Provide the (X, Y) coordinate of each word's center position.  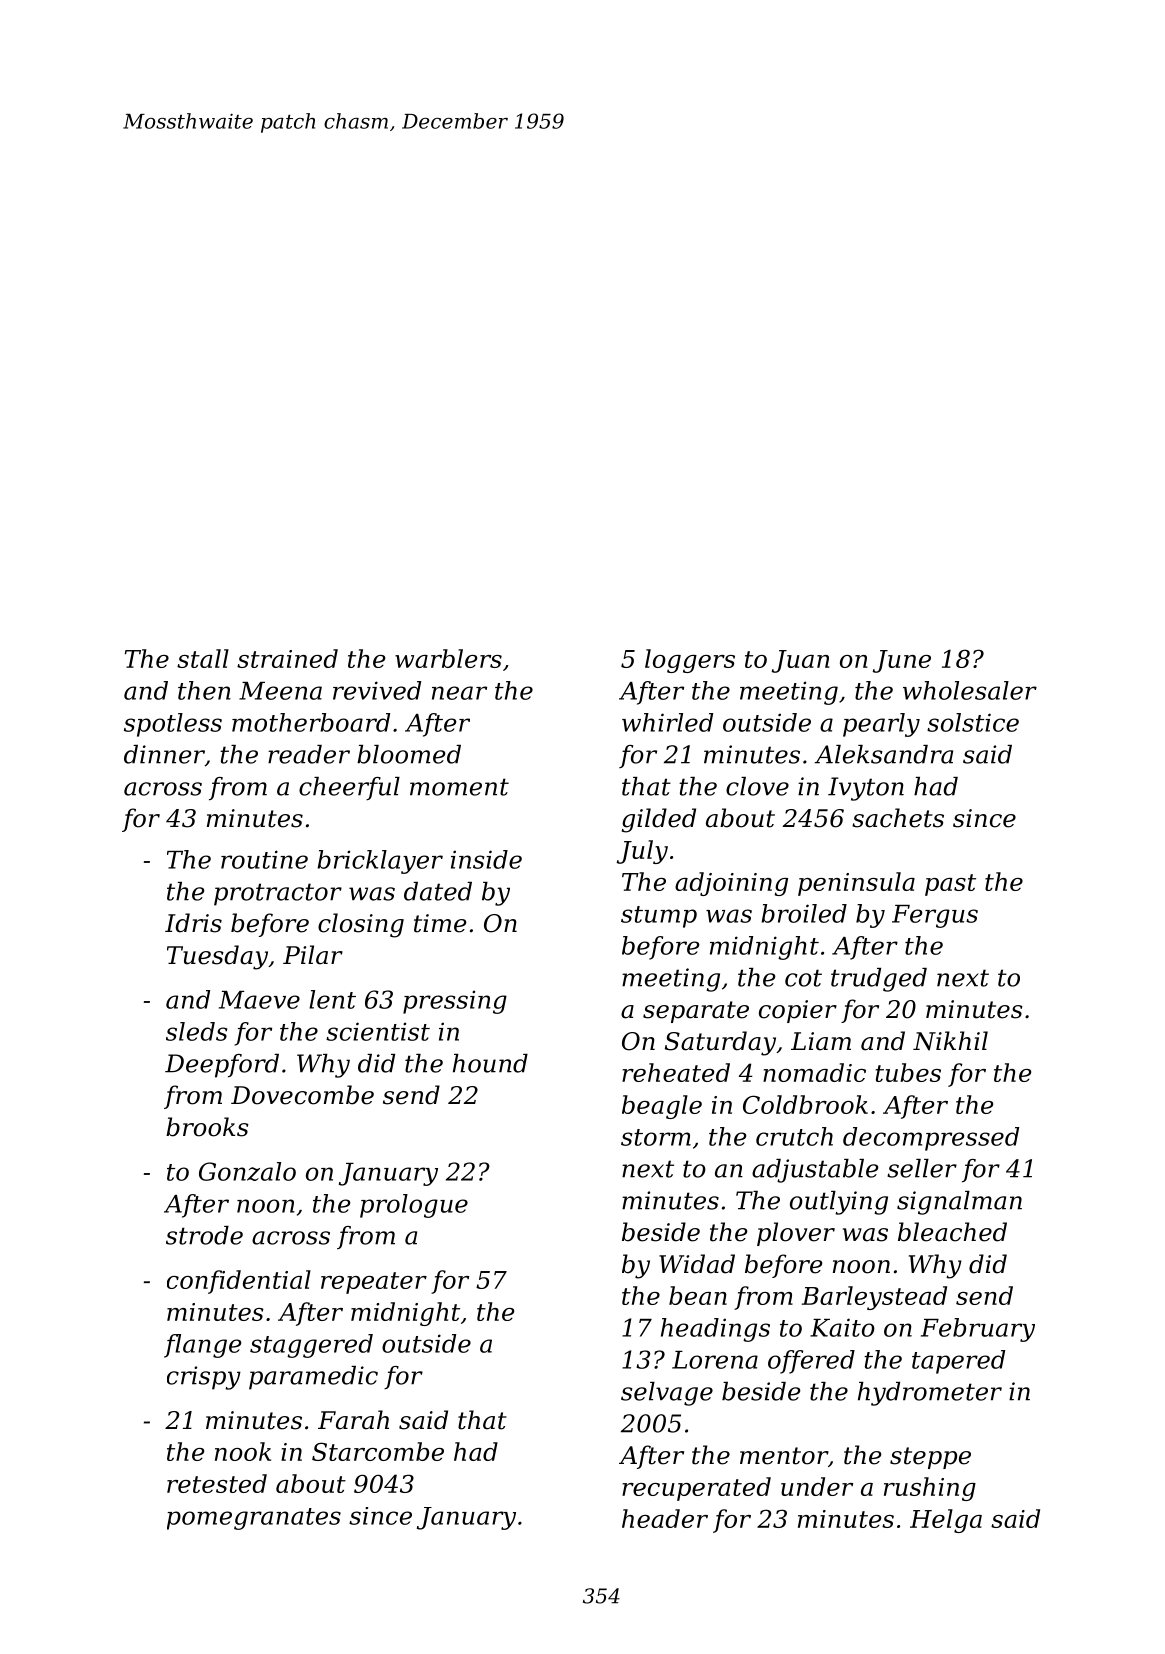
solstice (973, 722)
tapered (958, 1362)
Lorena (715, 1360)
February (978, 1330)
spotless (173, 725)
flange (202, 1346)
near (459, 693)
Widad (697, 1264)
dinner (164, 755)
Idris (193, 923)
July (642, 852)
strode (204, 1235)
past (950, 885)
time (440, 923)
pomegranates (254, 1519)
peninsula (856, 884)
